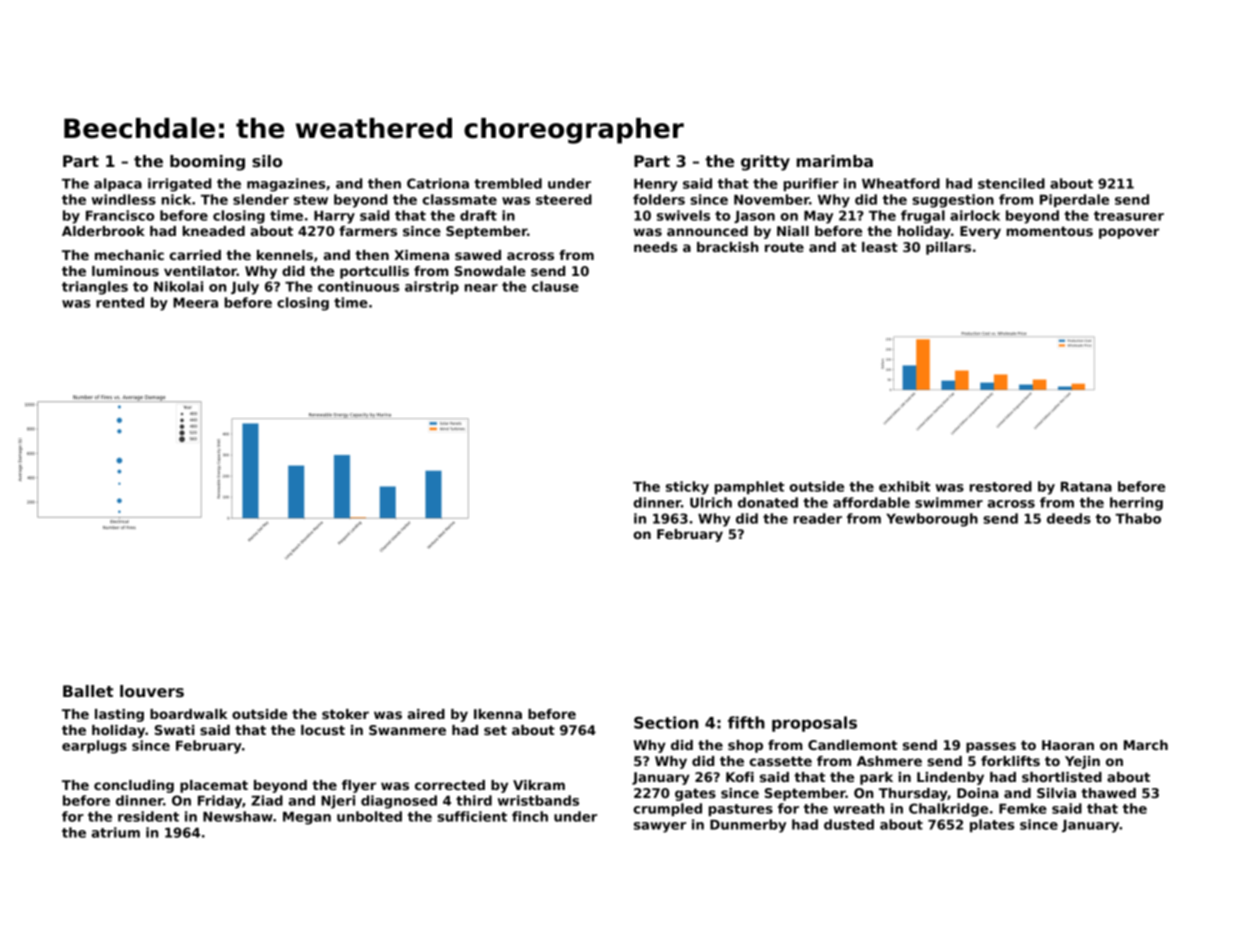  Describe the element at coordinates (95, 288) in the page. I see `triangles` at that location.
